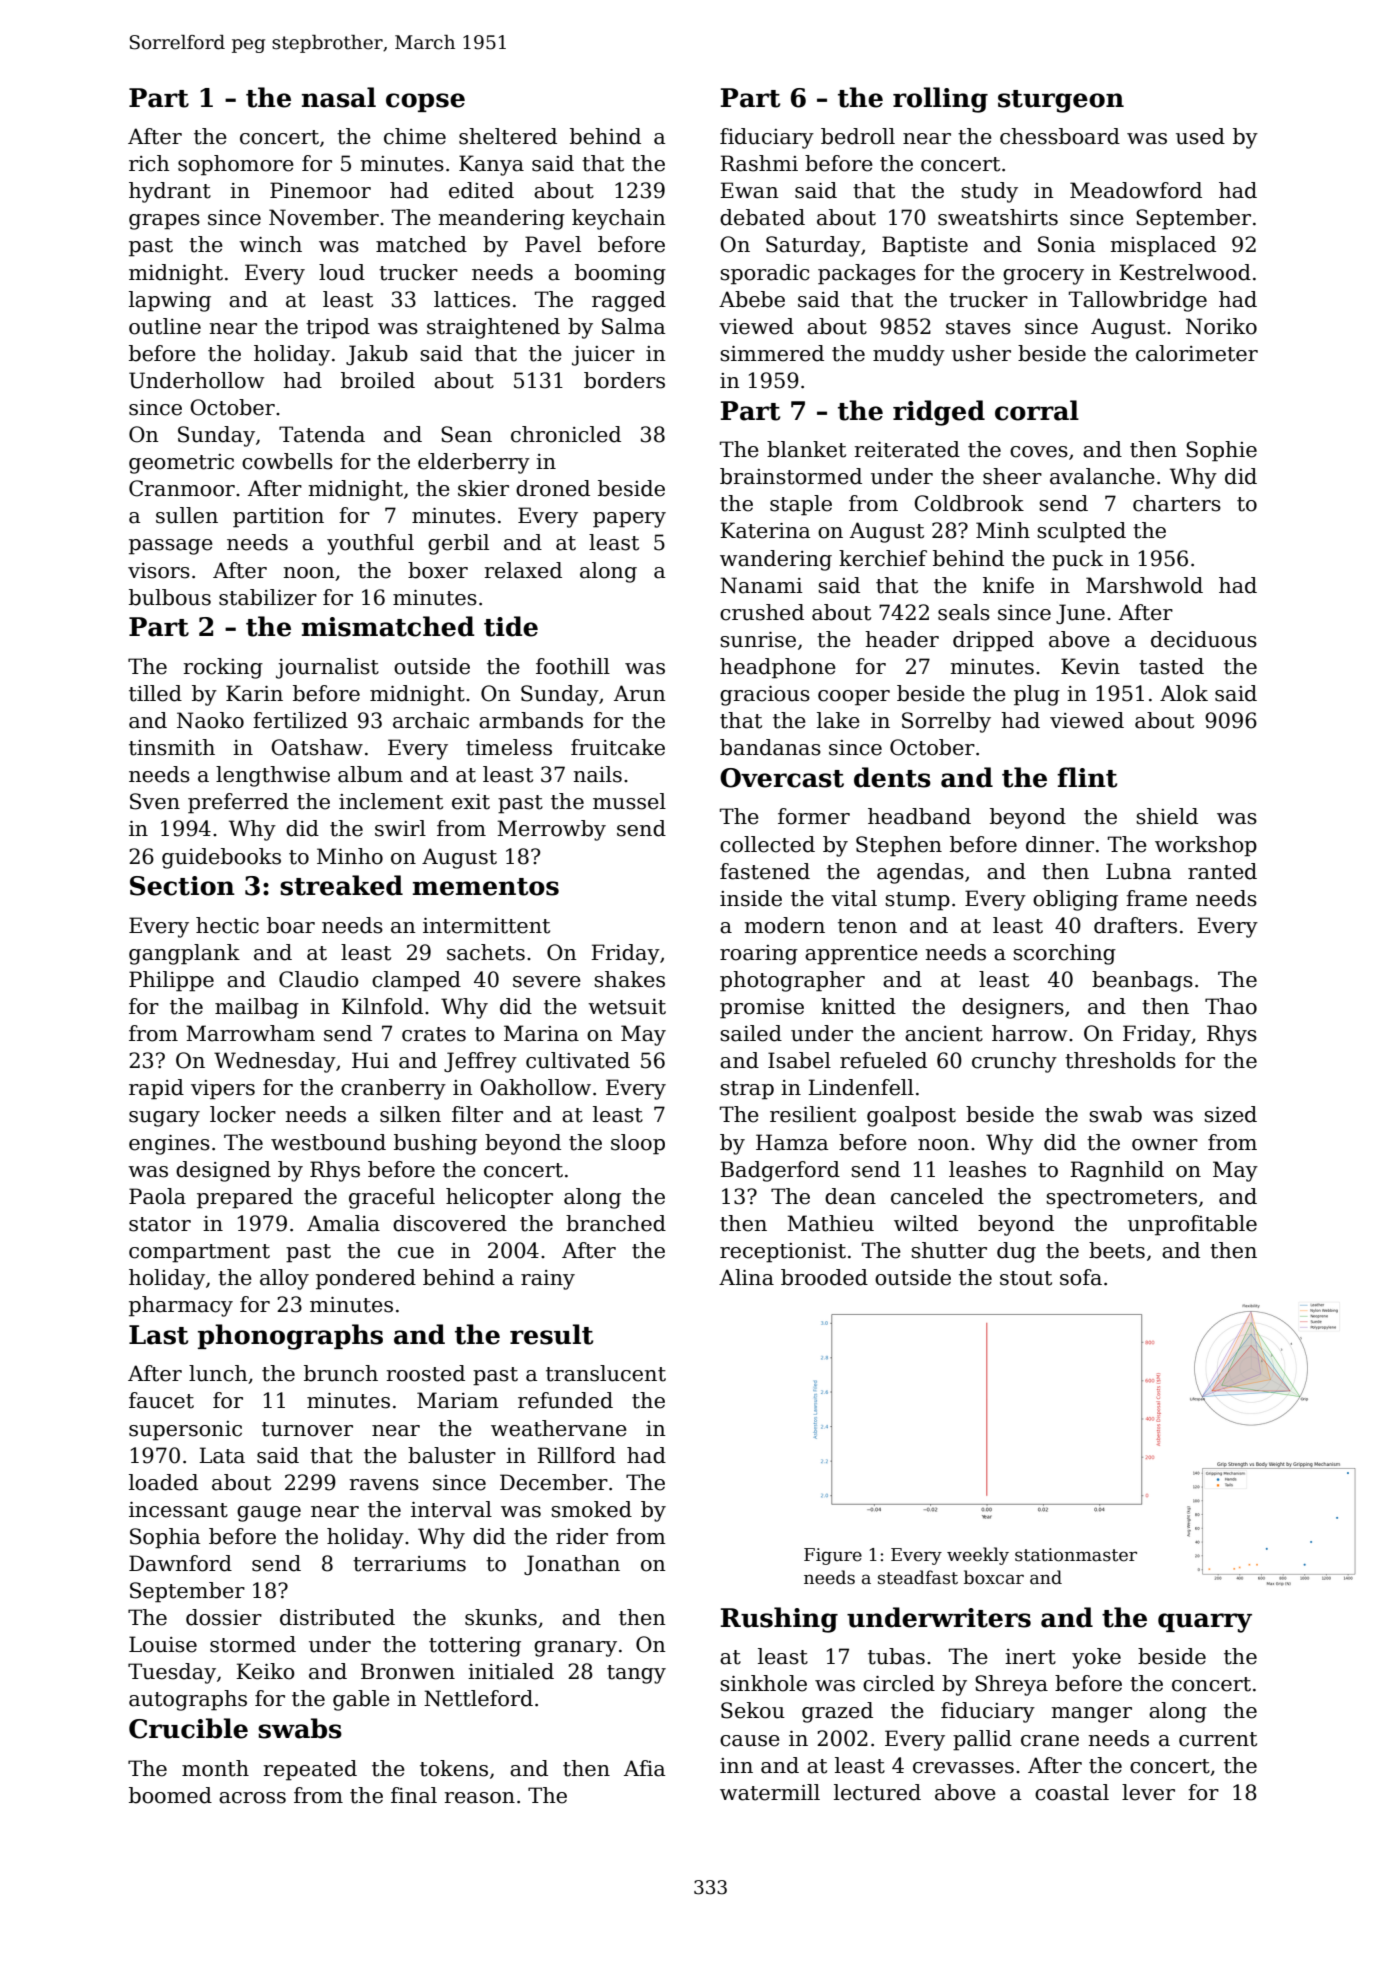 The height and width of the image is (1969, 1386). What do you see at coordinates (170, 301) in the image?
I see `lapwing` at bounding box center [170, 301].
